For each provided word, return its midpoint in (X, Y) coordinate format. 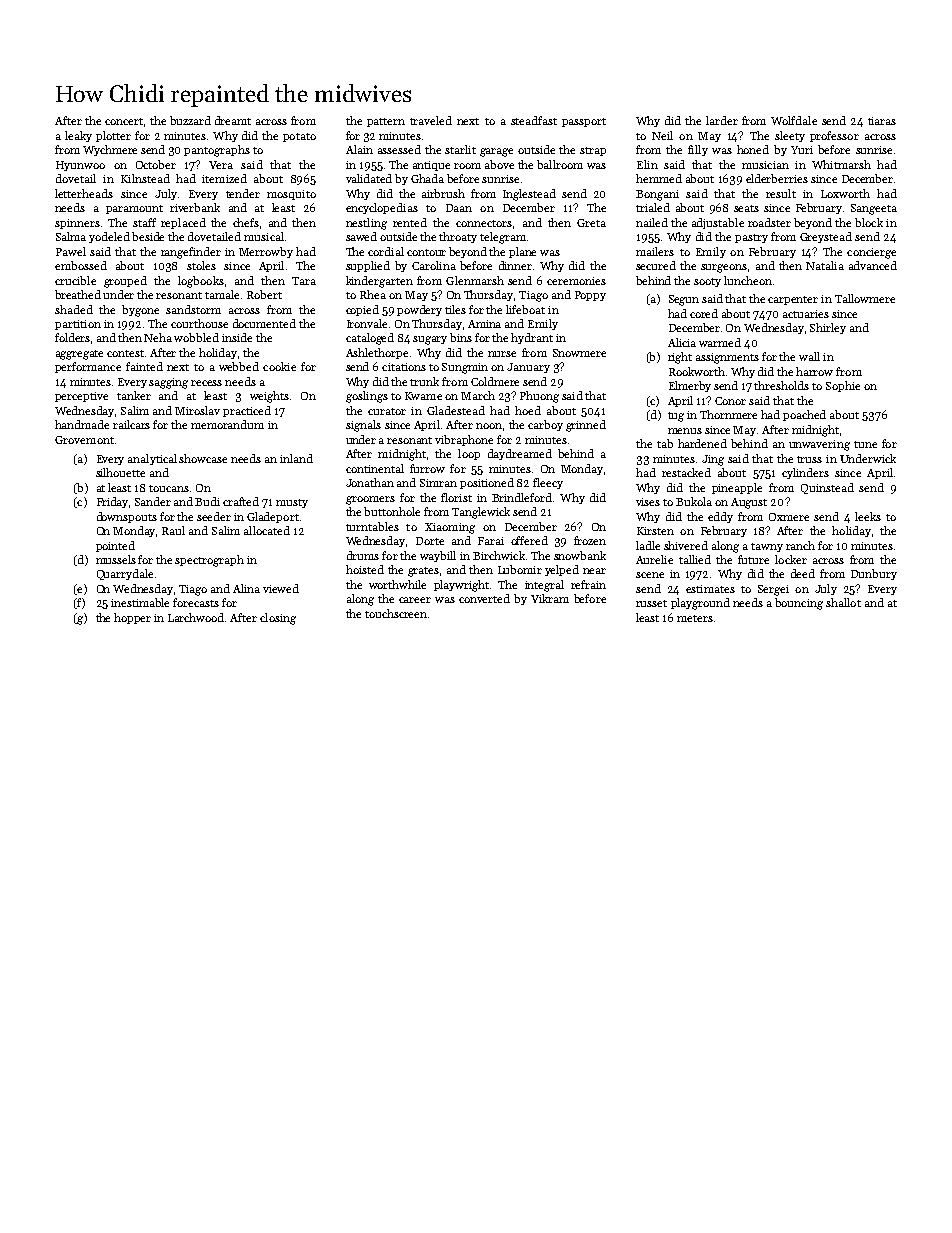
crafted (241, 501)
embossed (81, 265)
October (156, 164)
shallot (843, 602)
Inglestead (529, 195)
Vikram (550, 598)
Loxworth (845, 193)
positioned (487, 483)
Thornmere (728, 414)
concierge (871, 253)
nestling (366, 224)
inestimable (140, 602)
